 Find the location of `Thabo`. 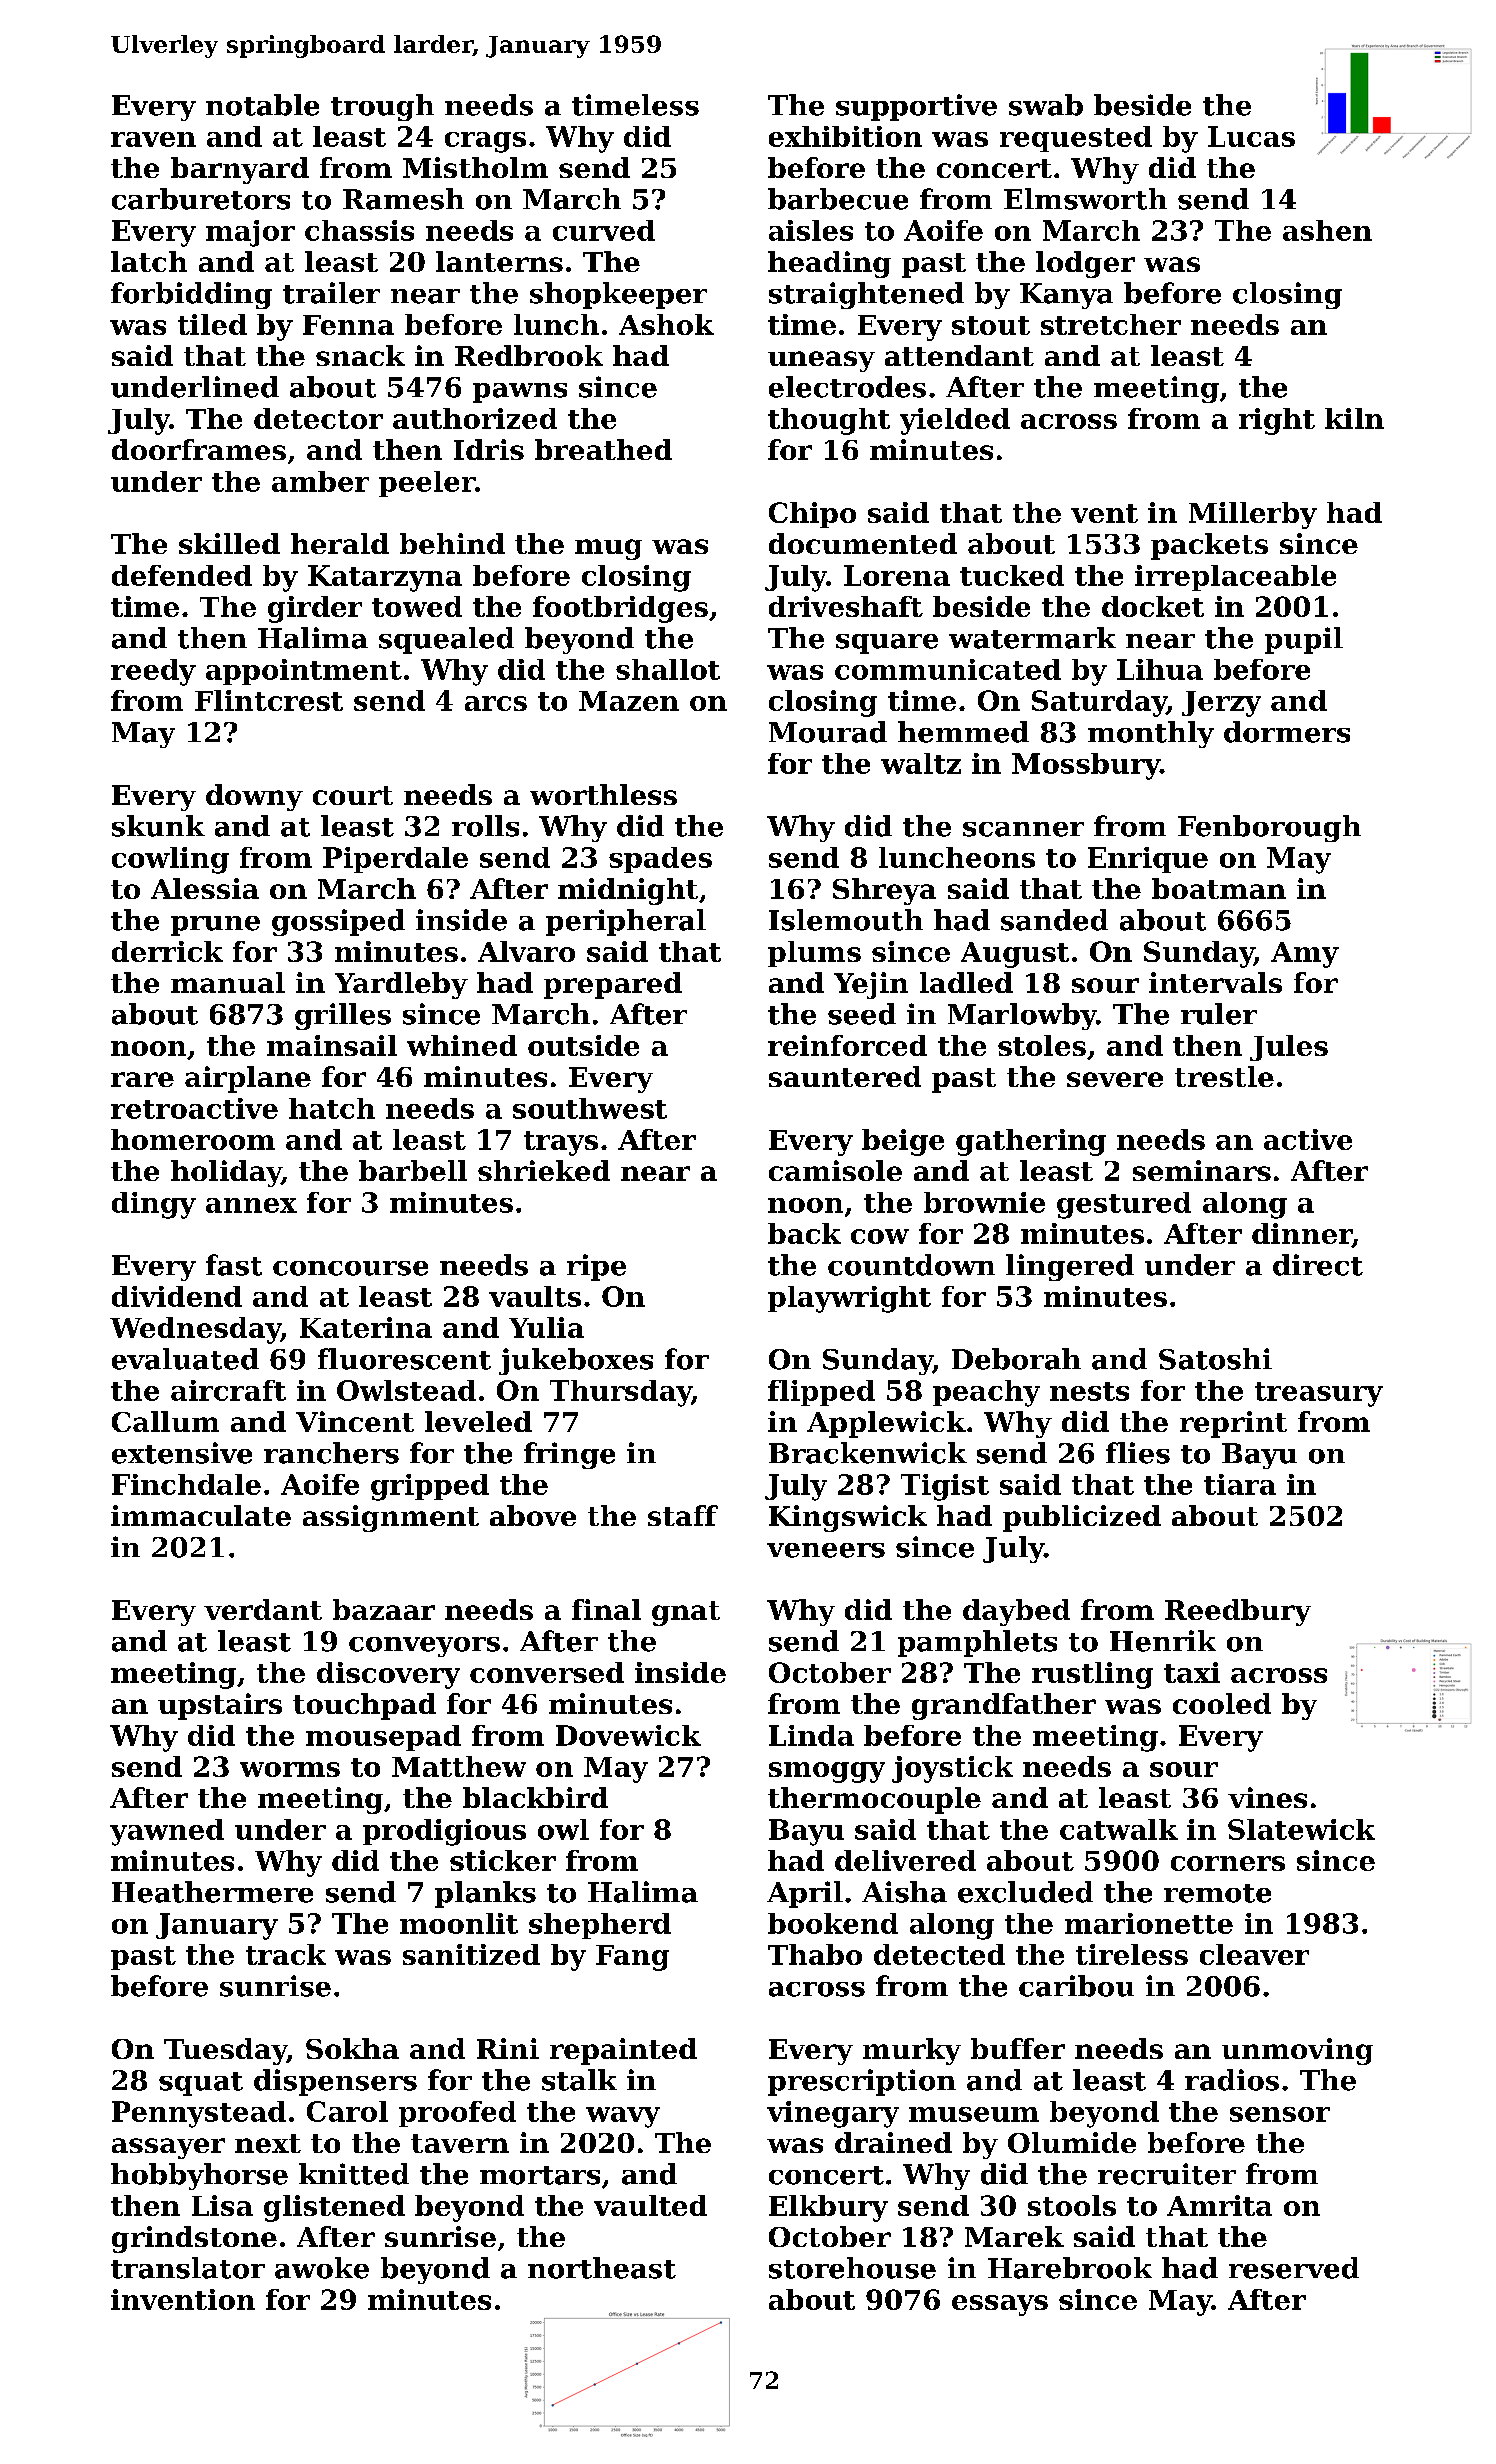

Thabo is located at coordinates (815, 1954).
